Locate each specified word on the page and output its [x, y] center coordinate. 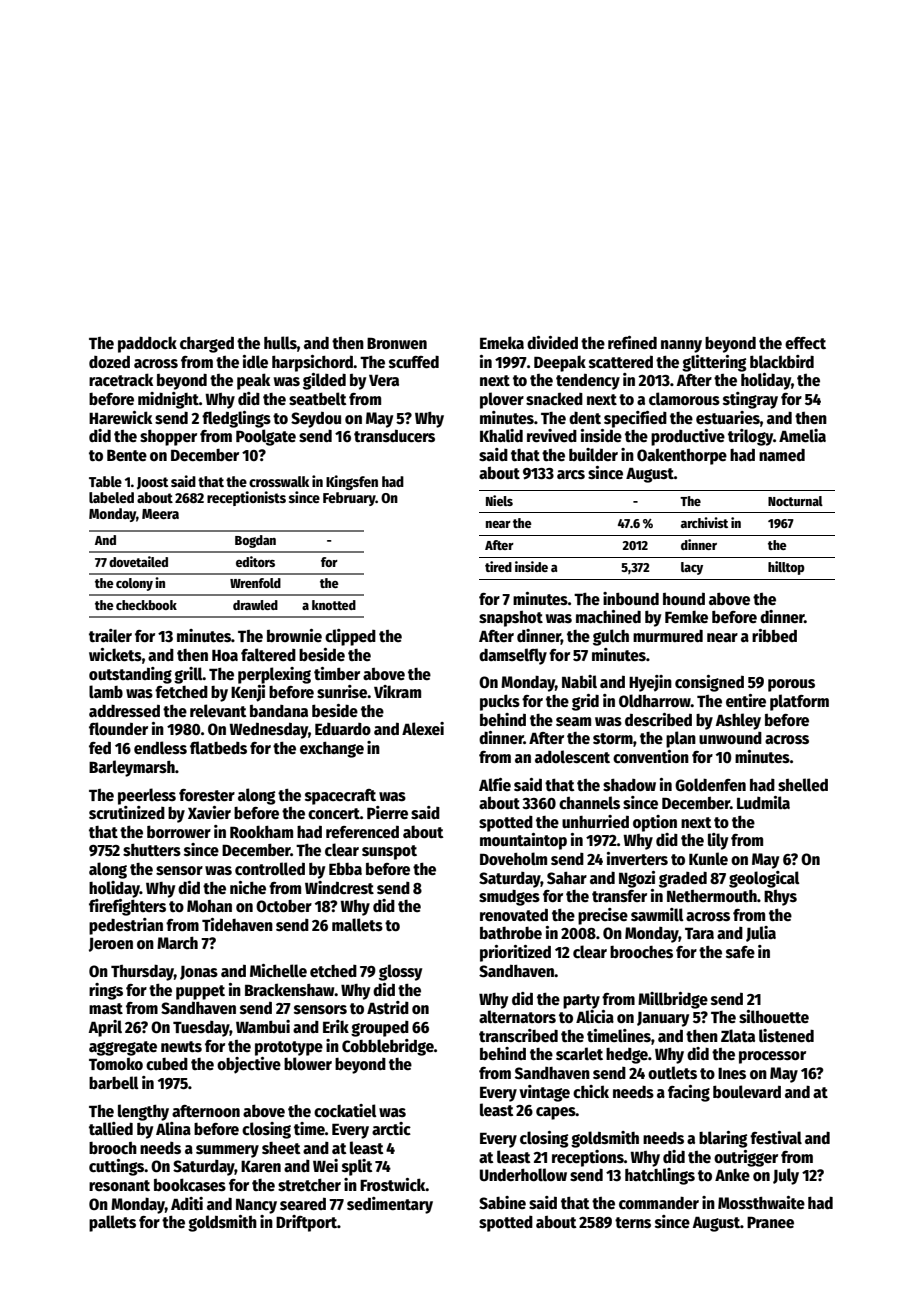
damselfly [513, 656]
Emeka [502, 342]
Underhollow [523, 1175]
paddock [147, 344]
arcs [571, 474]
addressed [124, 710]
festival [776, 1138]
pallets [112, 1223]
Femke [686, 617]
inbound [631, 598]
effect [805, 343]
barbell [114, 1083]
